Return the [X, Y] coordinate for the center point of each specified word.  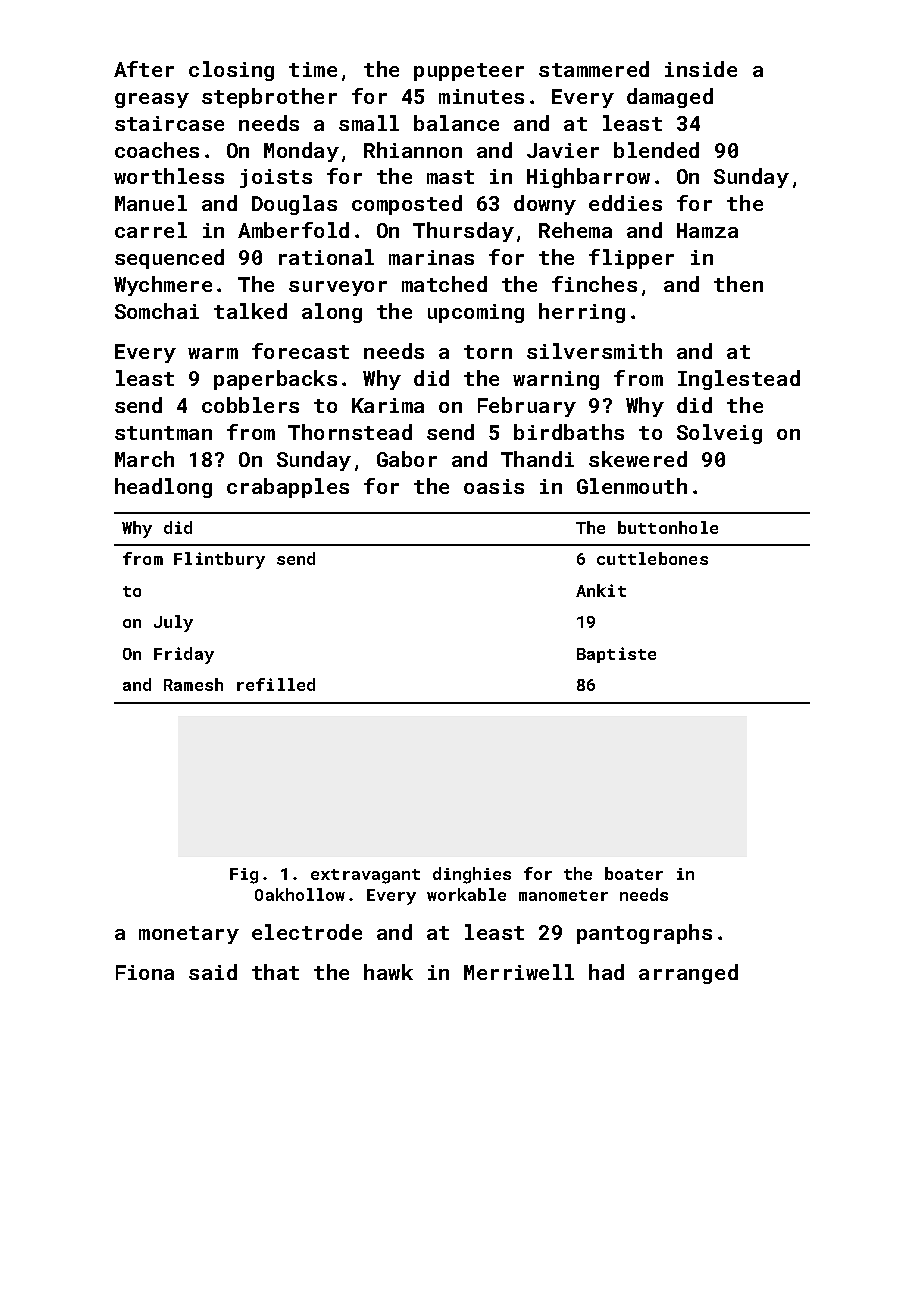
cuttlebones [652, 558]
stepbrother [269, 98]
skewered [638, 459]
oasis [494, 486]
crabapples [288, 488]
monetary [189, 935]
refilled [276, 684]
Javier [563, 150]
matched [444, 284]
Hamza [707, 230]
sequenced [169, 259]
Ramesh [193, 684]
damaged [670, 98]
